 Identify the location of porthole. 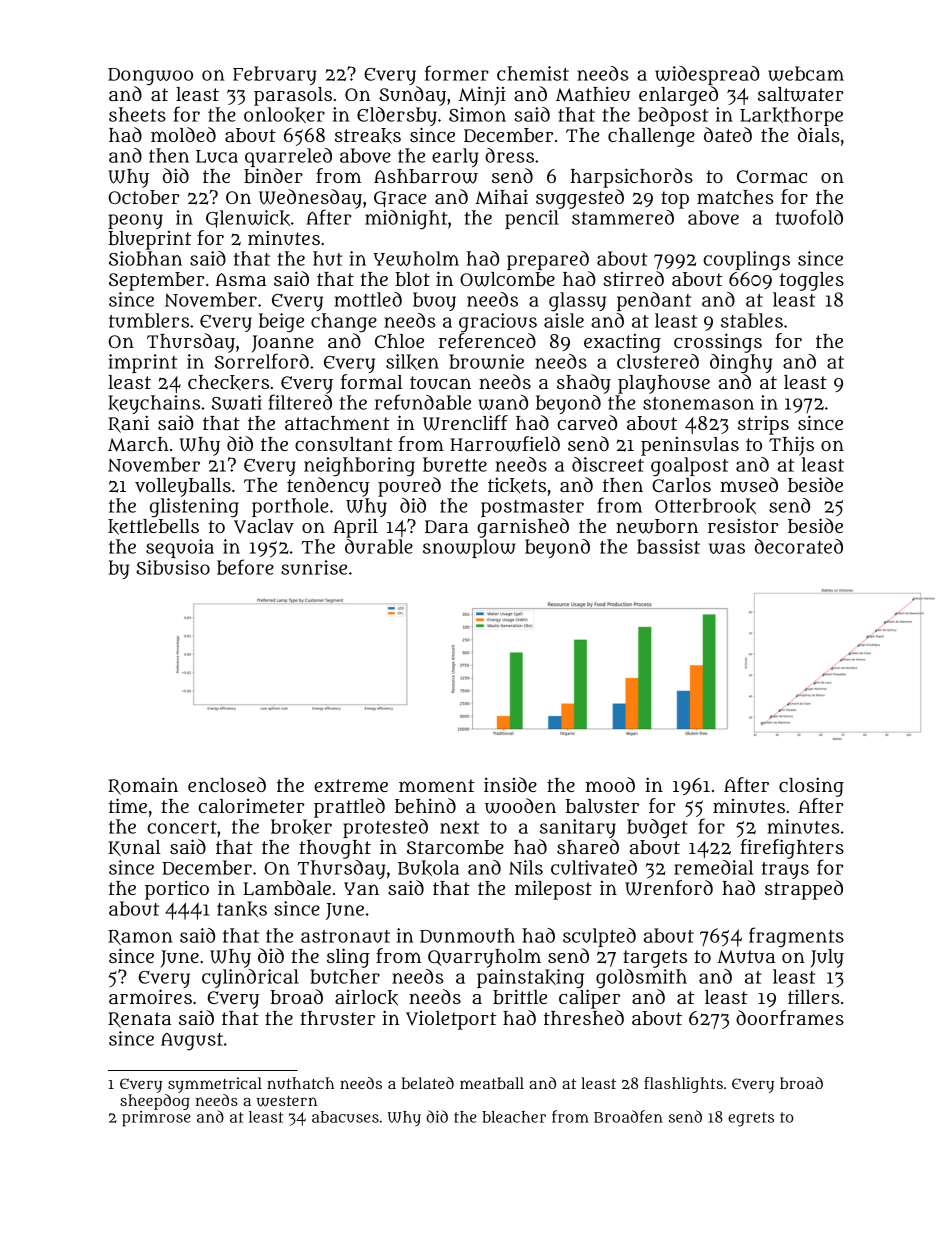
(290, 507).
